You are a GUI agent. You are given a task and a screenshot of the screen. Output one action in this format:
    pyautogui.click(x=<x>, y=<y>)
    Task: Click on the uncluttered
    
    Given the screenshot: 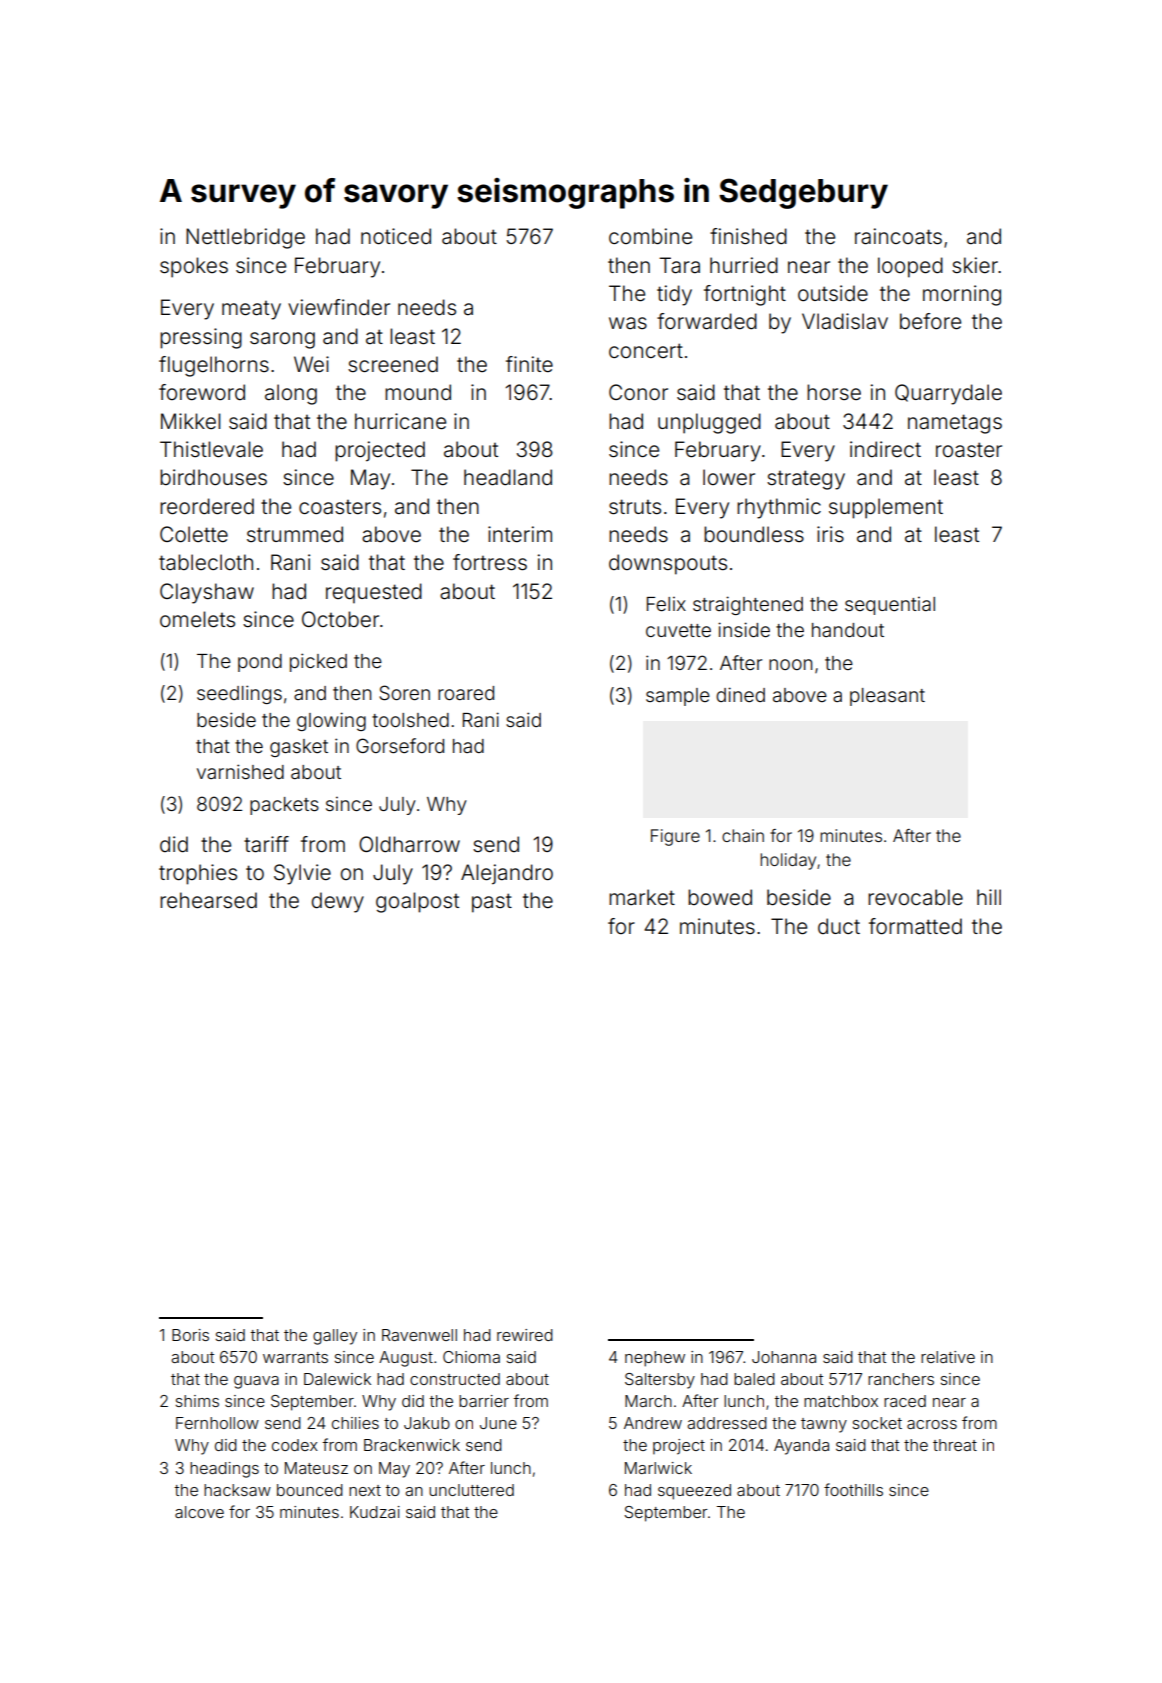 What is the action you would take?
    pyautogui.click(x=471, y=1490)
